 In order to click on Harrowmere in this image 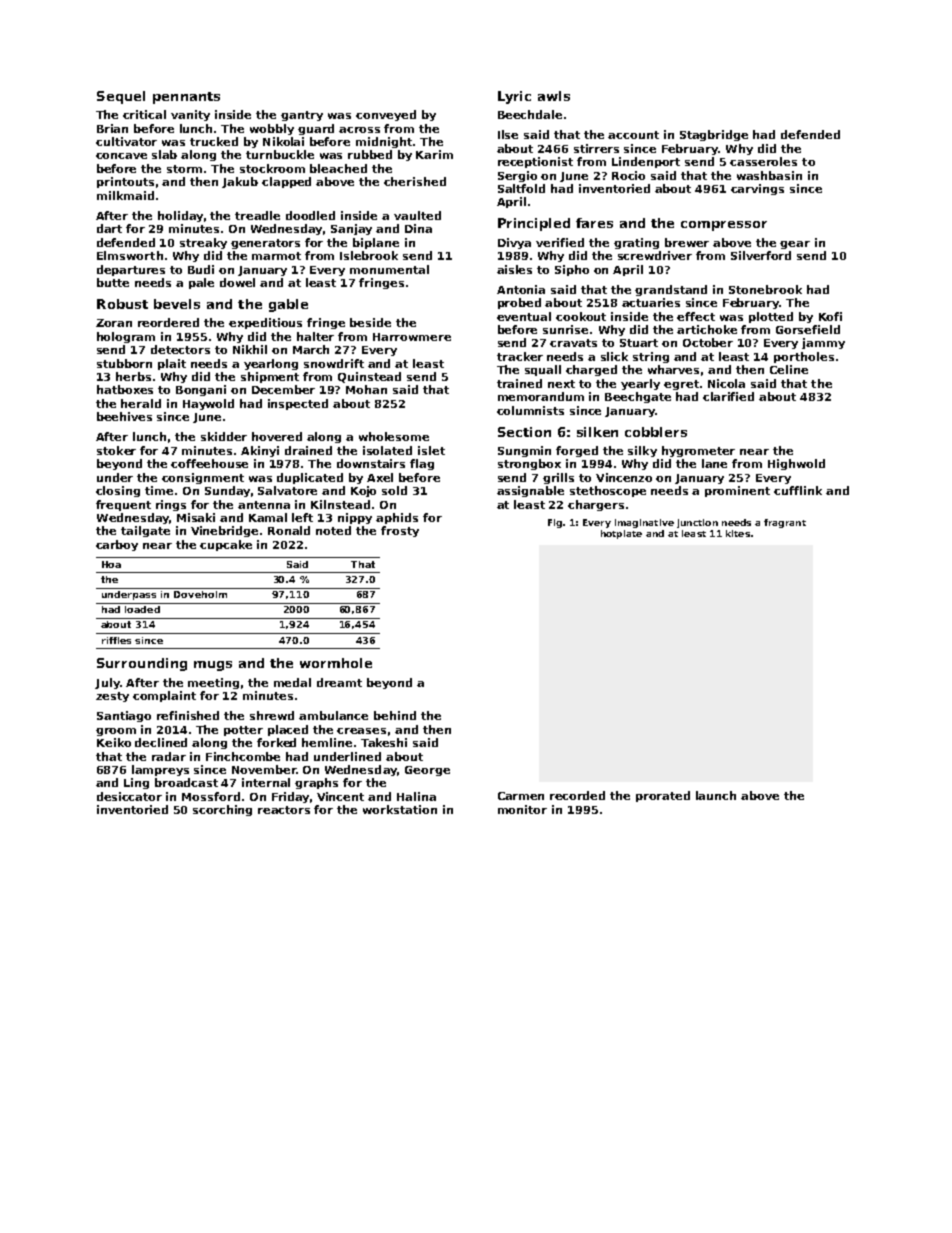, I will do `click(412, 337)`.
